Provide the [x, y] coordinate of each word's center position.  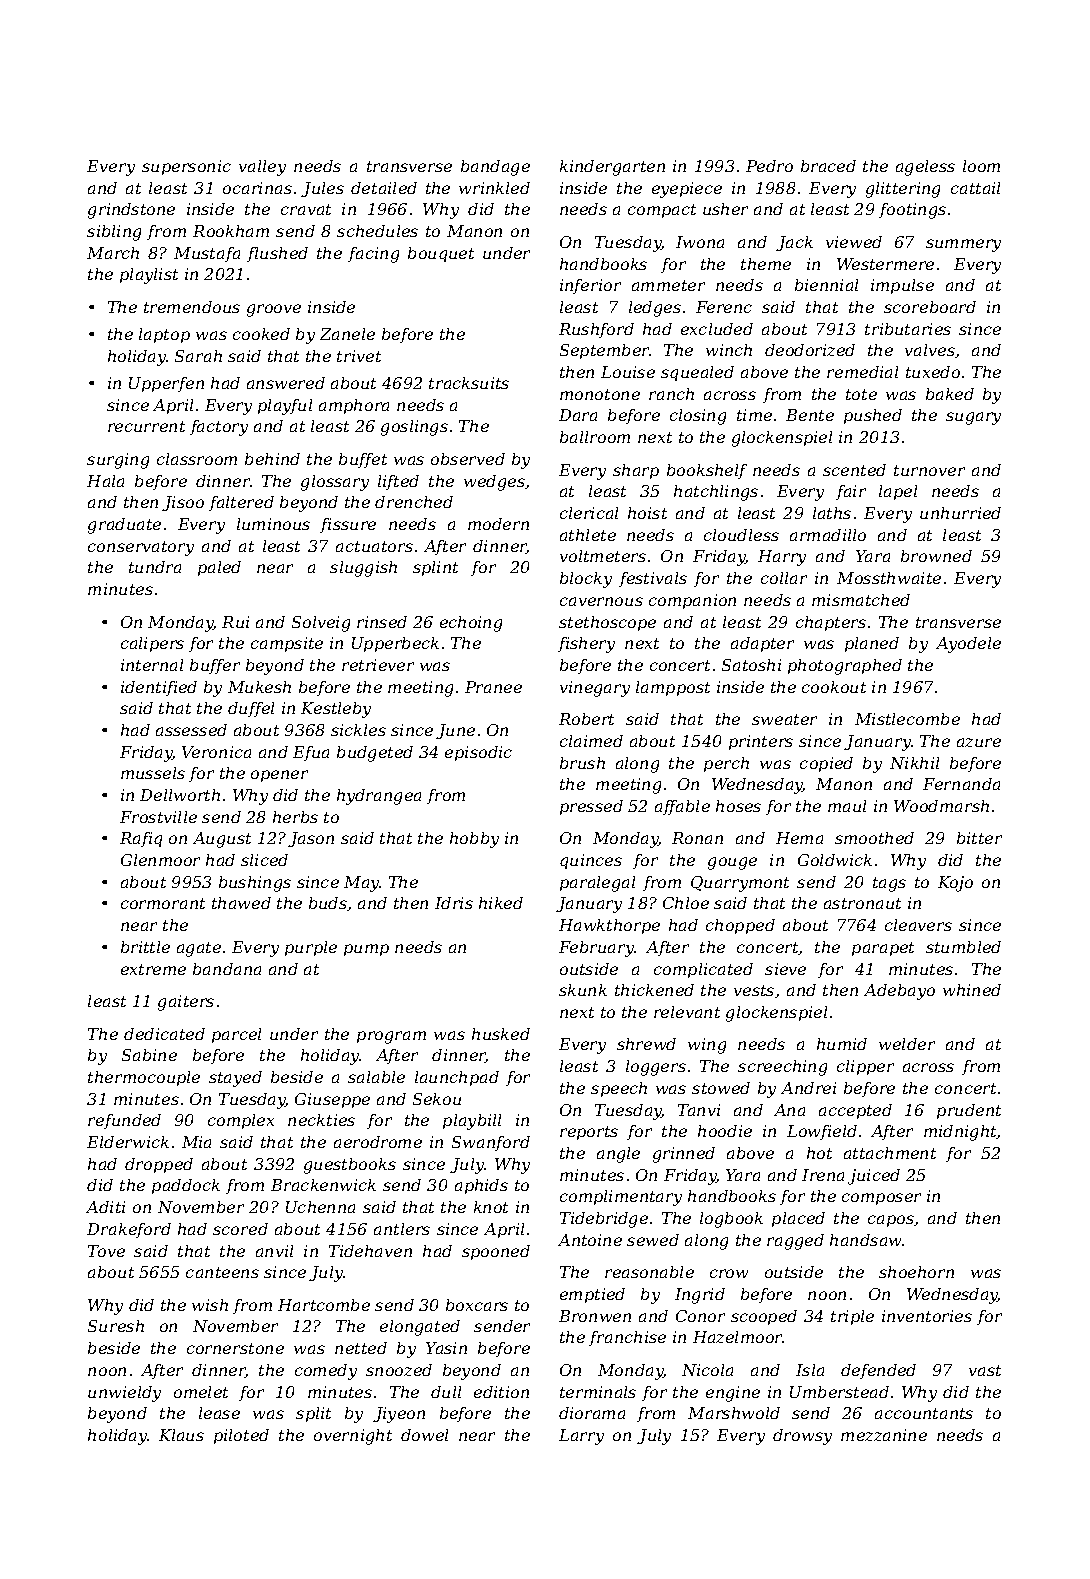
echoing [471, 624]
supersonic [186, 167]
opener [279, 776]
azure [979, 742]
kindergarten [612, 168]
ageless [925, 168]
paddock [186, 1186]
